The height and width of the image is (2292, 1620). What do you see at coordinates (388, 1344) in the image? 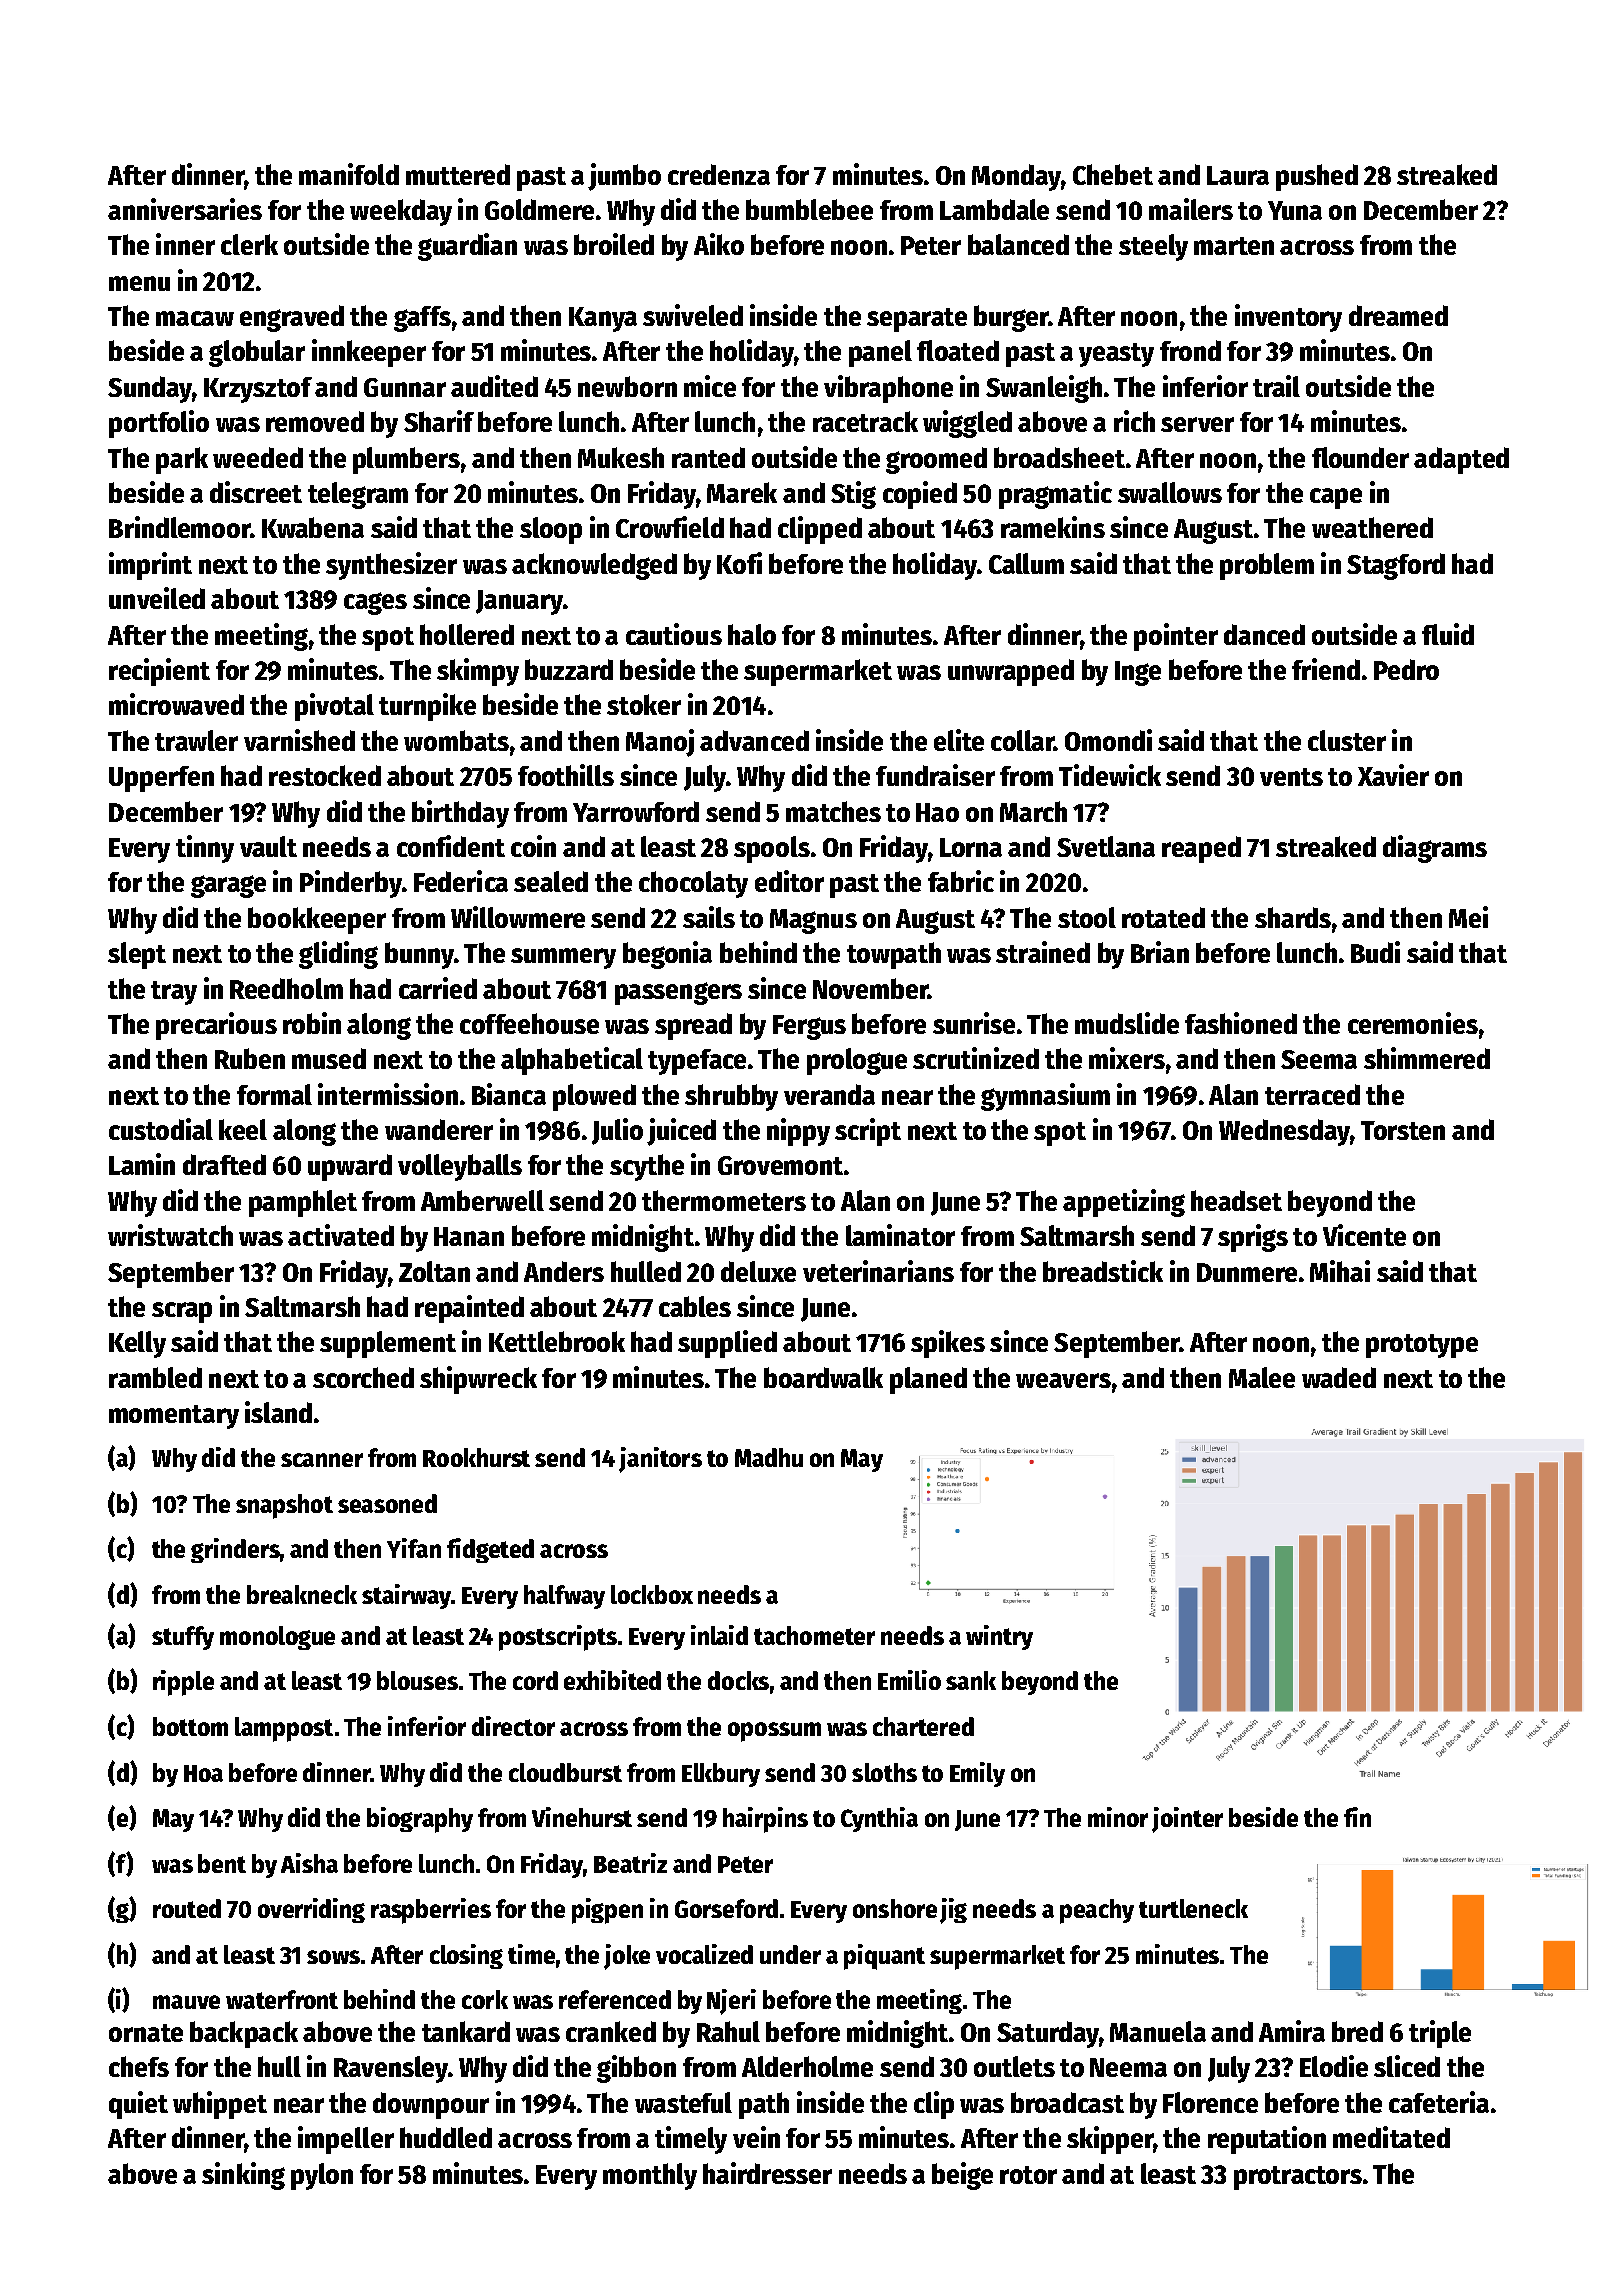
I see `supplement` at bounding box center [388, 1344].
